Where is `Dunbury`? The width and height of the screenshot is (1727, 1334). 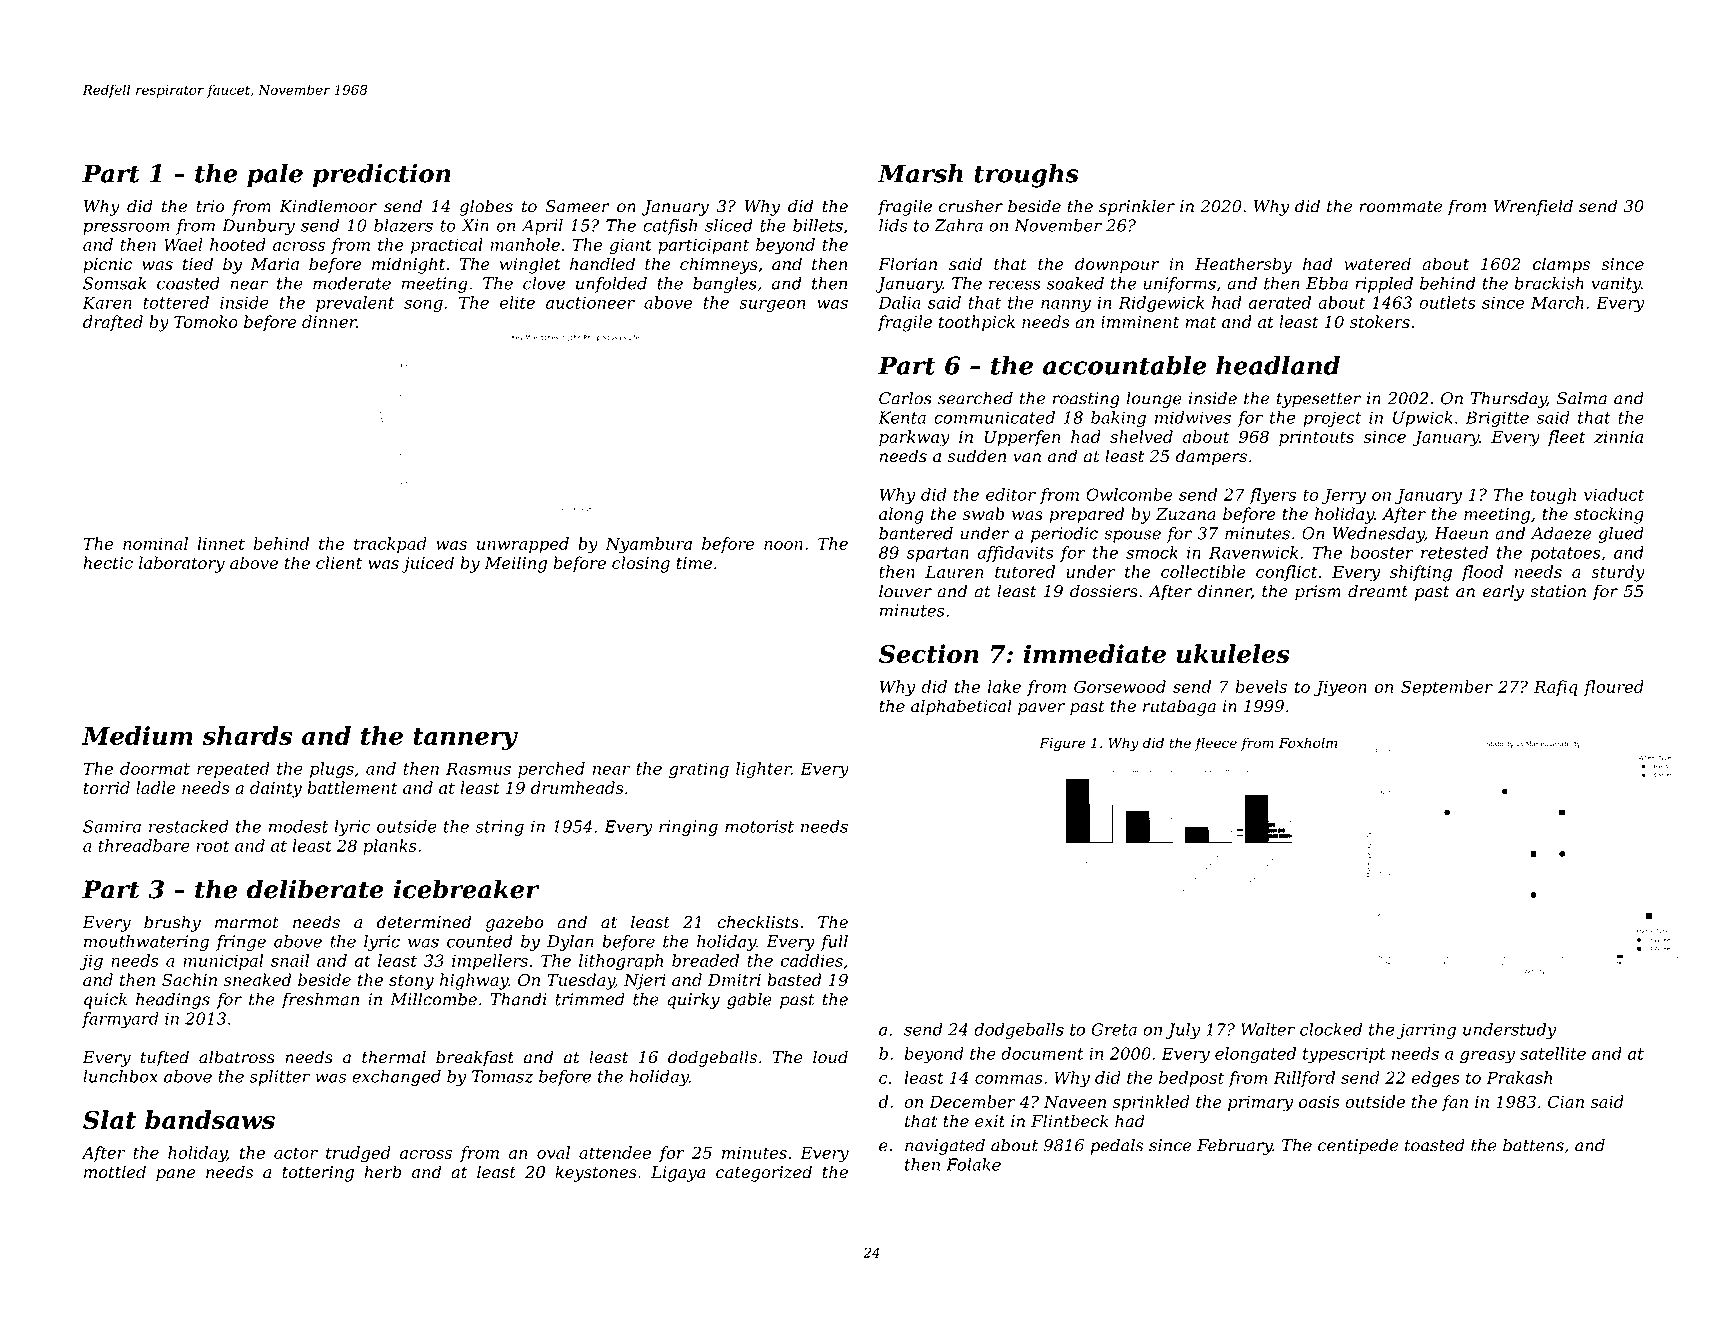
Dunbury is located at coordinates (258, 227).
